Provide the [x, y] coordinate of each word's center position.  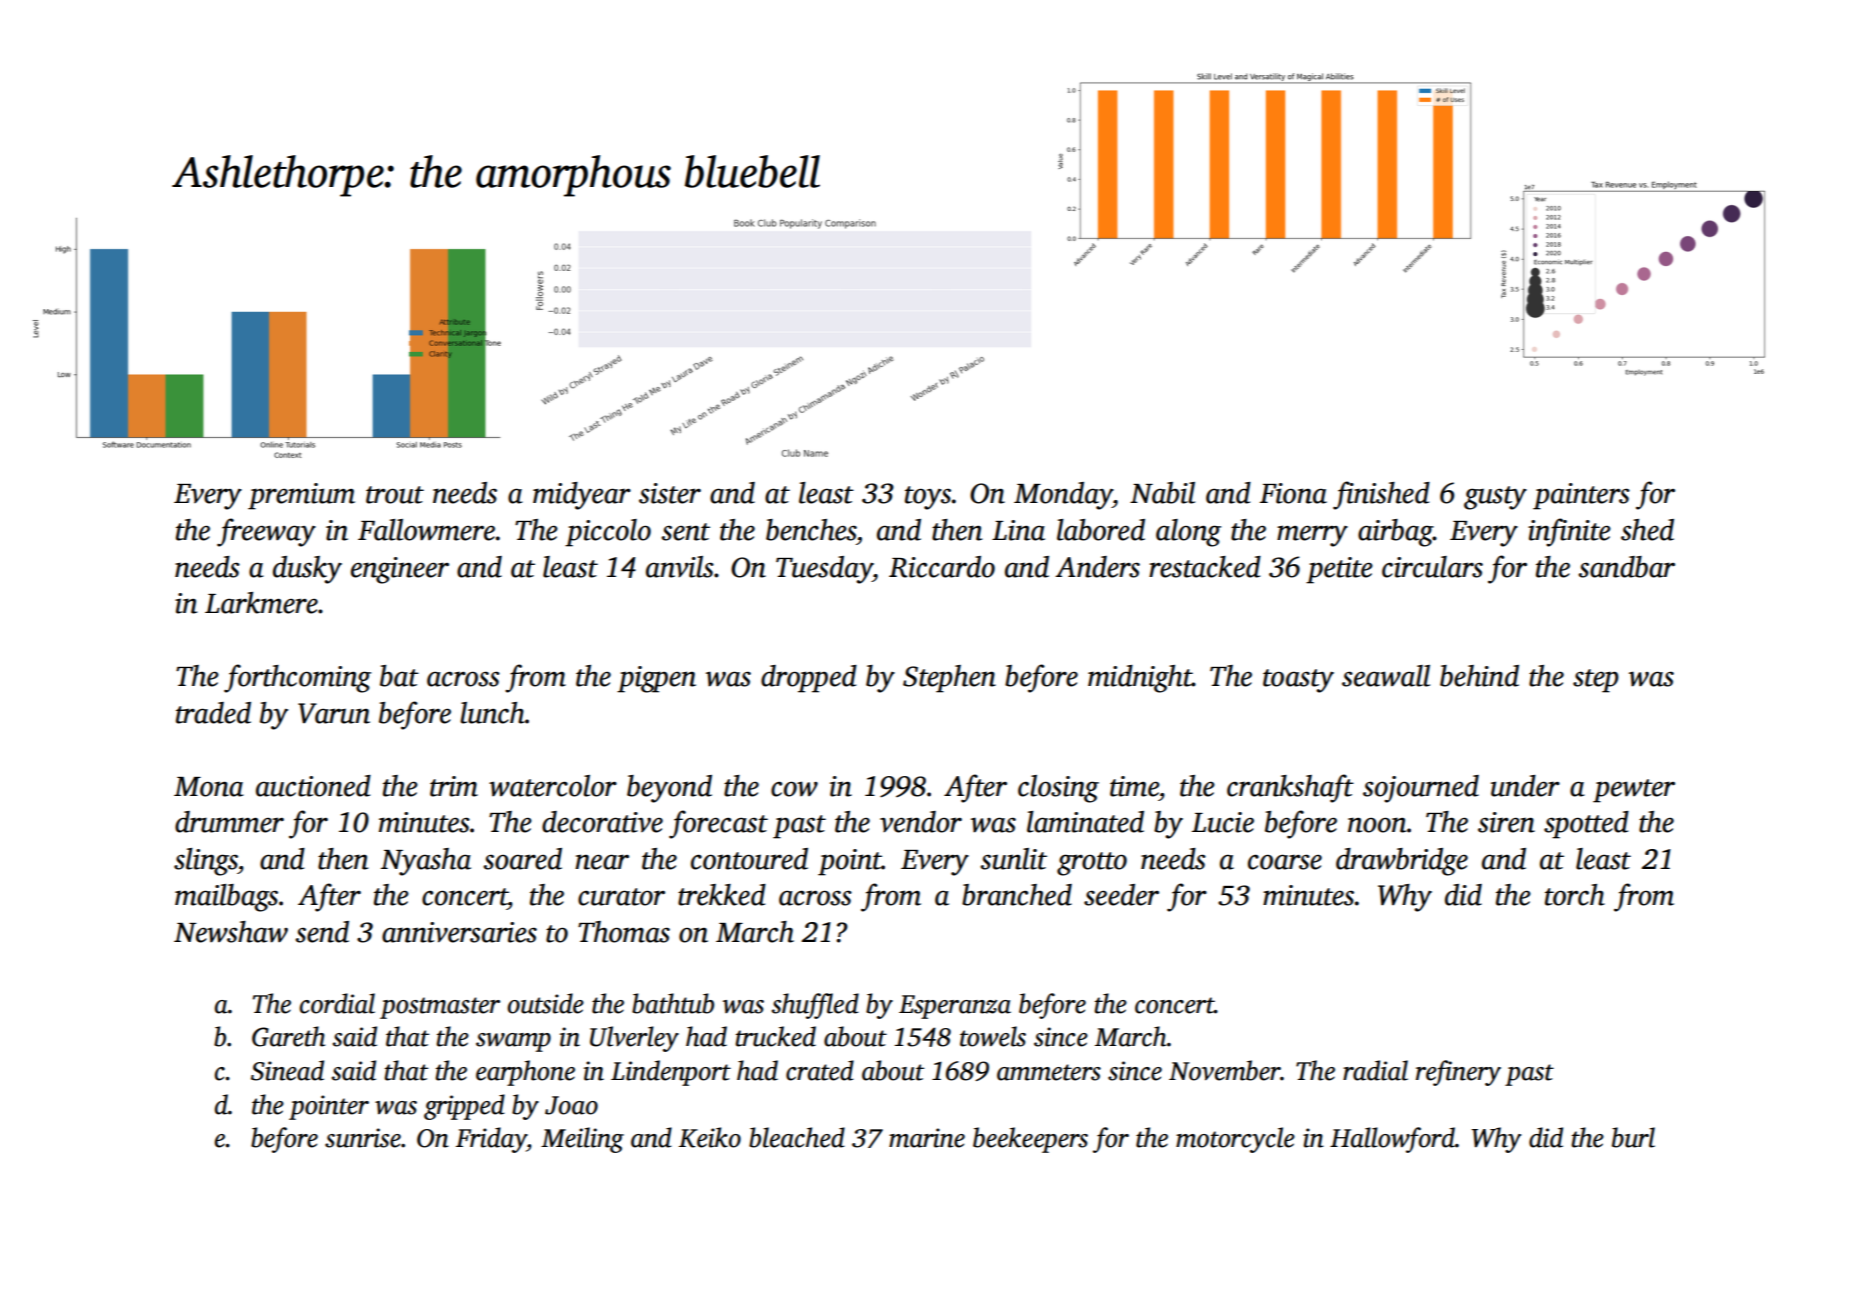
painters [1581, 496]
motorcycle [1235, 1140]
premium [301, 496]
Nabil [1162, 493]
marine [927, 1138]
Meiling [582, 1140]
